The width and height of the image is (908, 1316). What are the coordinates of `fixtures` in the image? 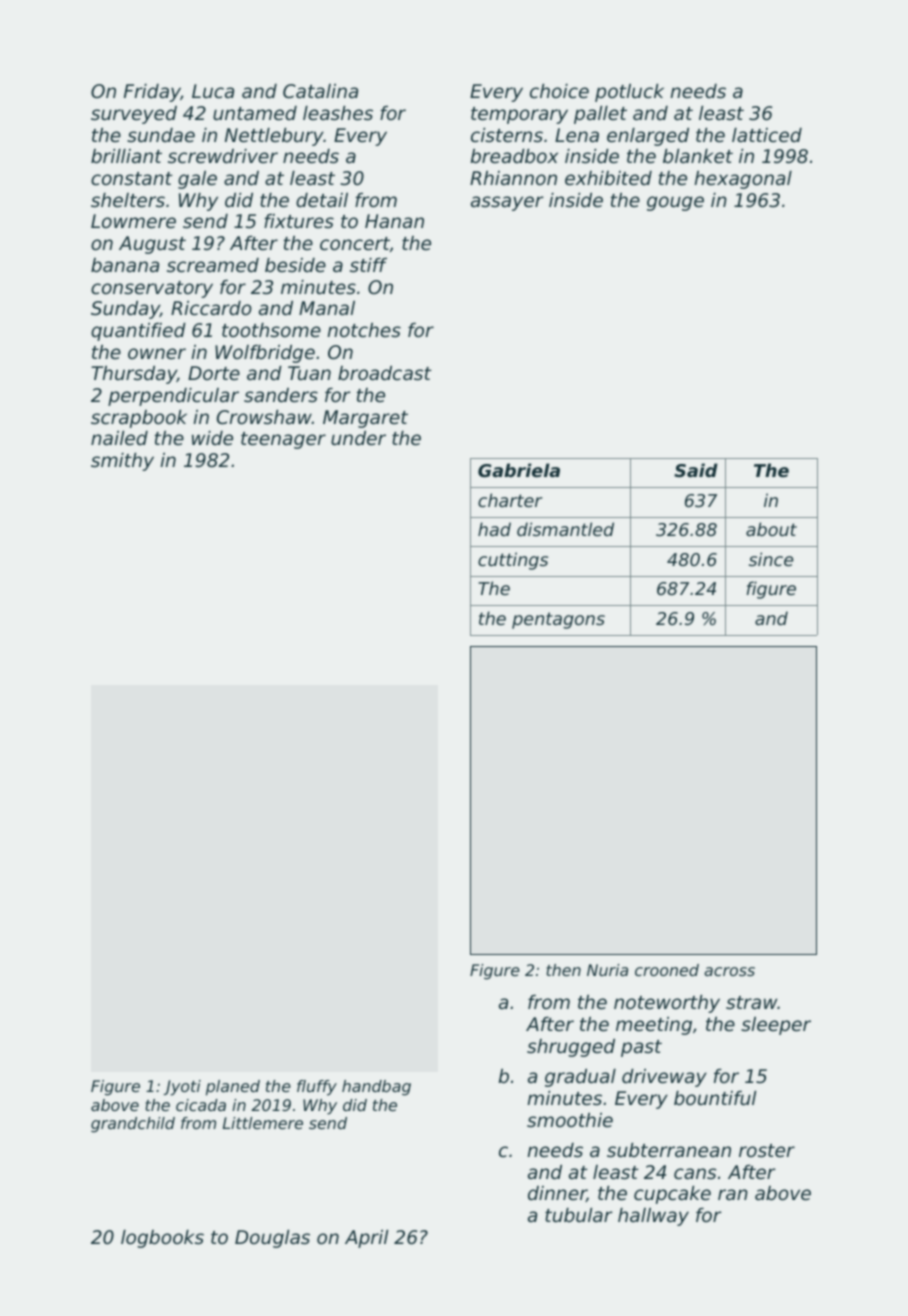 It's located at (299, 221).
